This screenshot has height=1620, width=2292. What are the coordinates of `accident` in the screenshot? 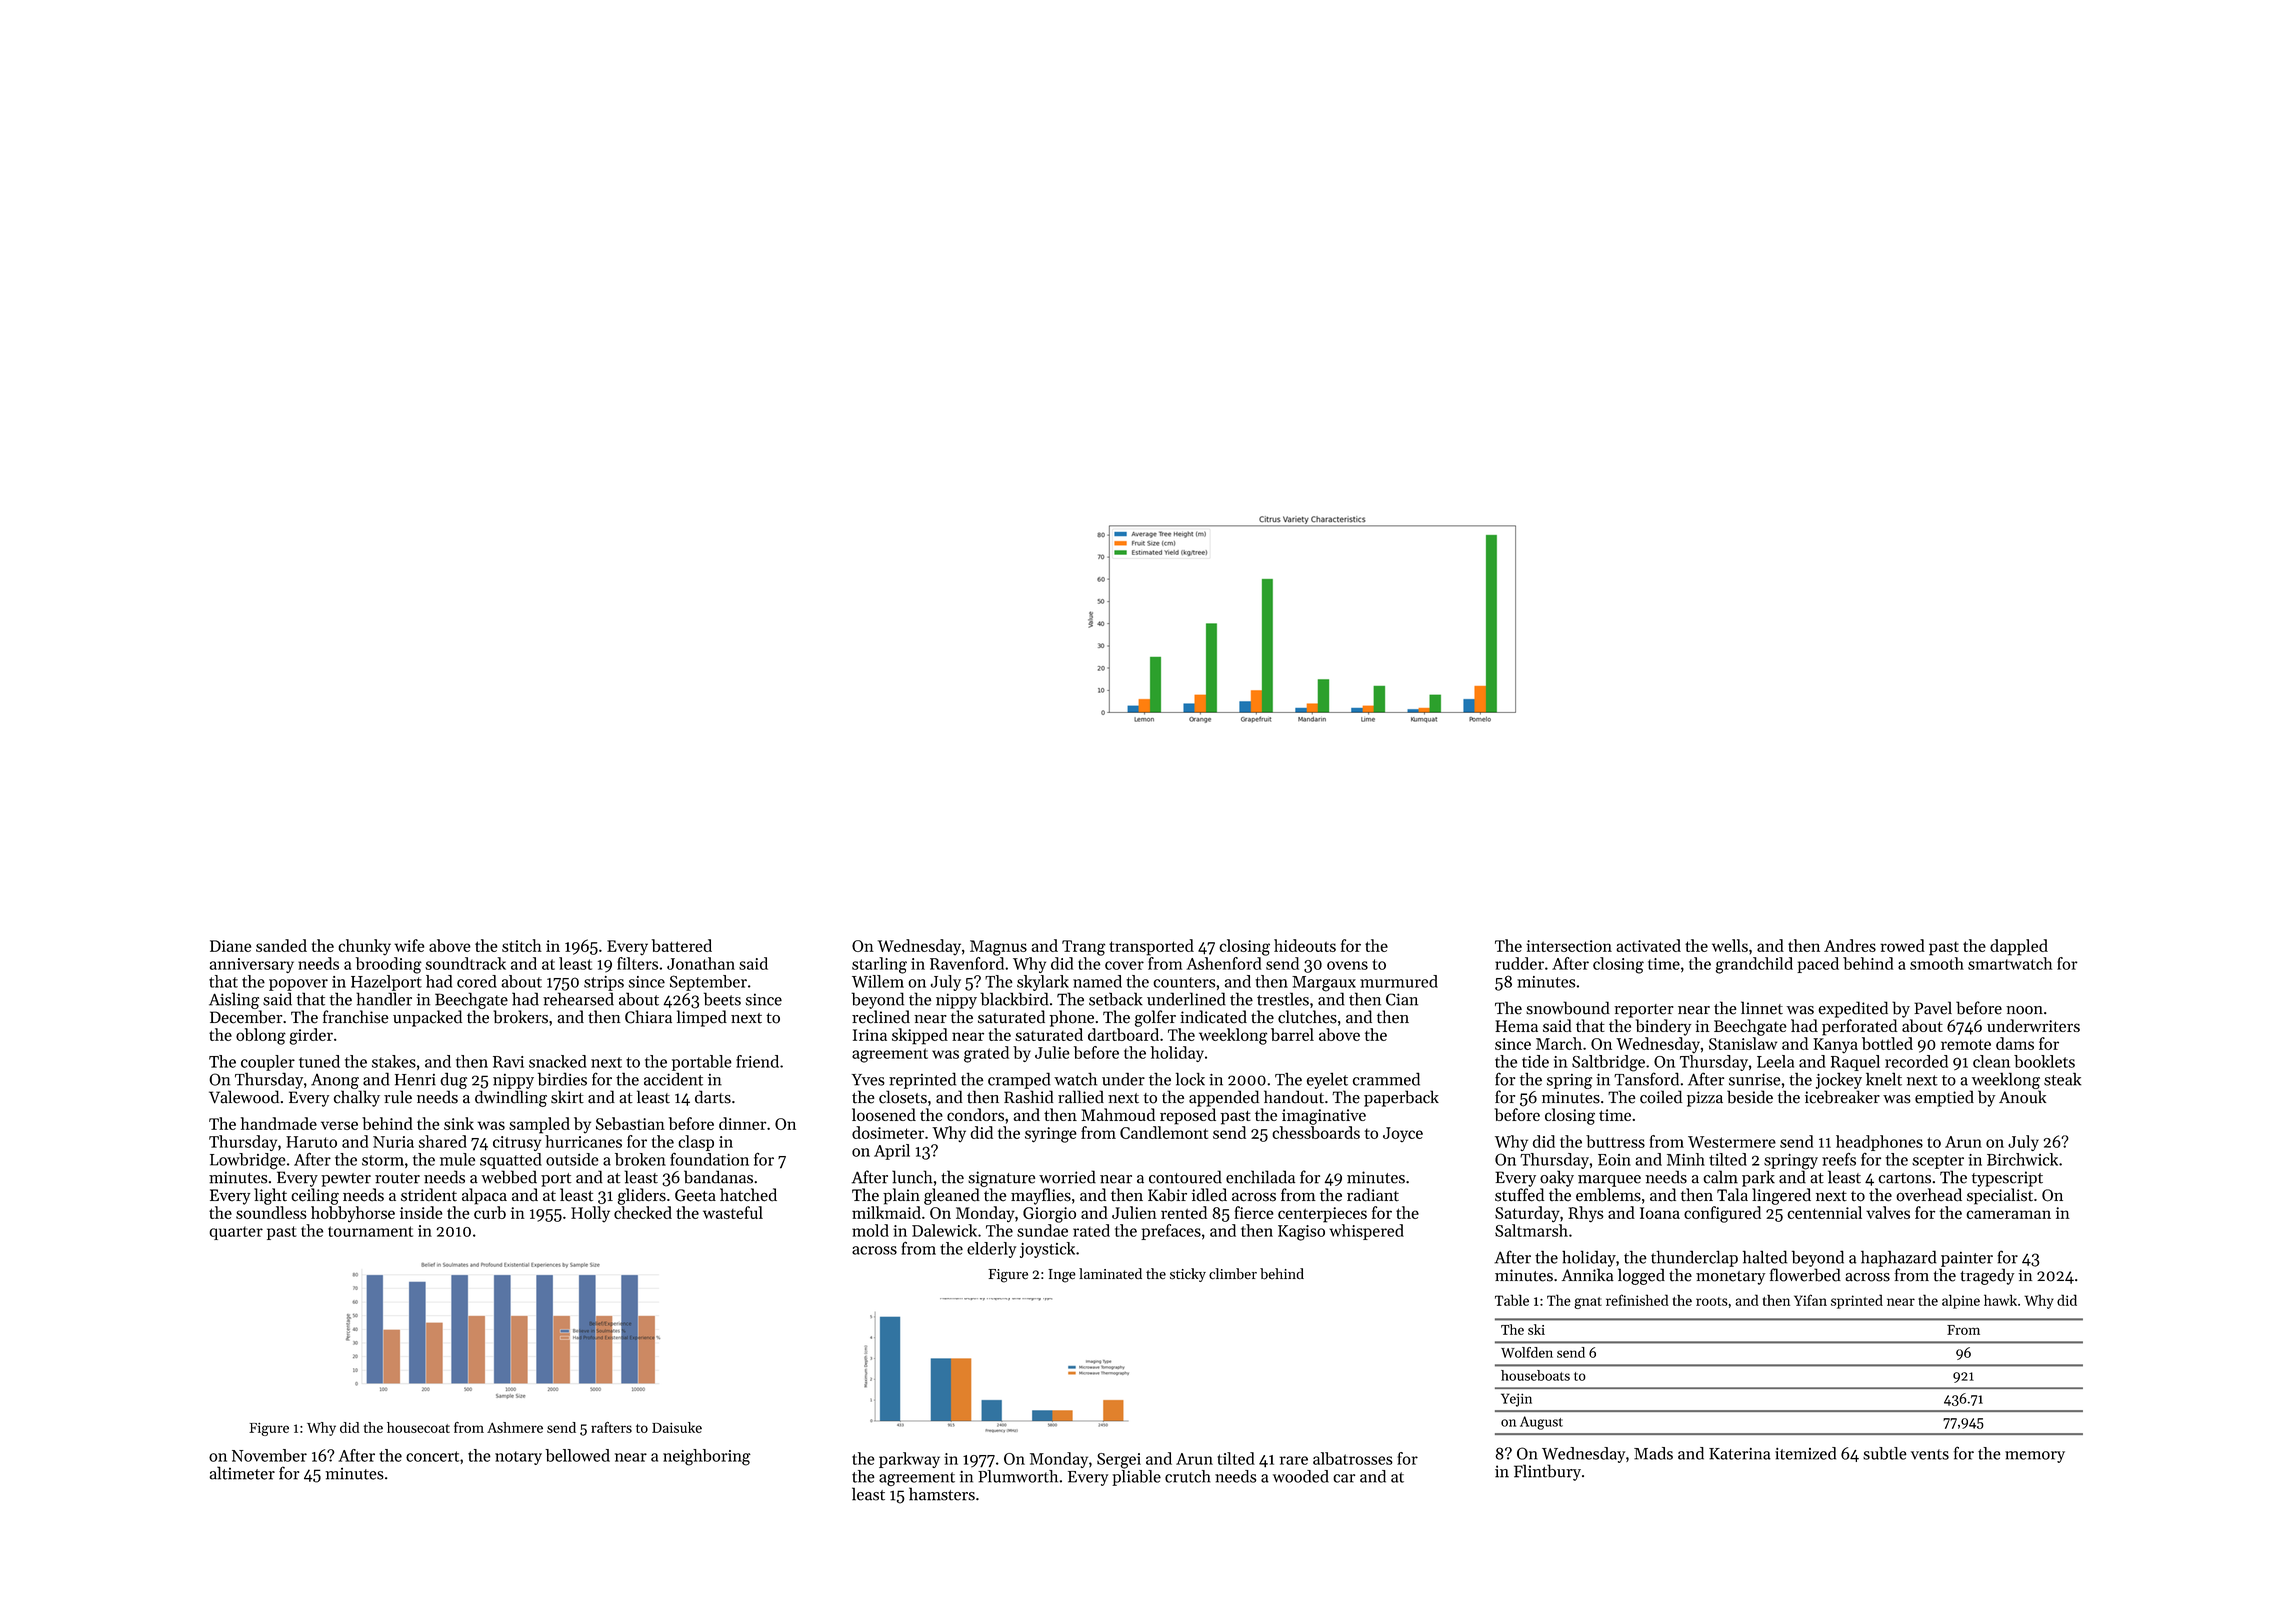 It's located at (673, 1079).
